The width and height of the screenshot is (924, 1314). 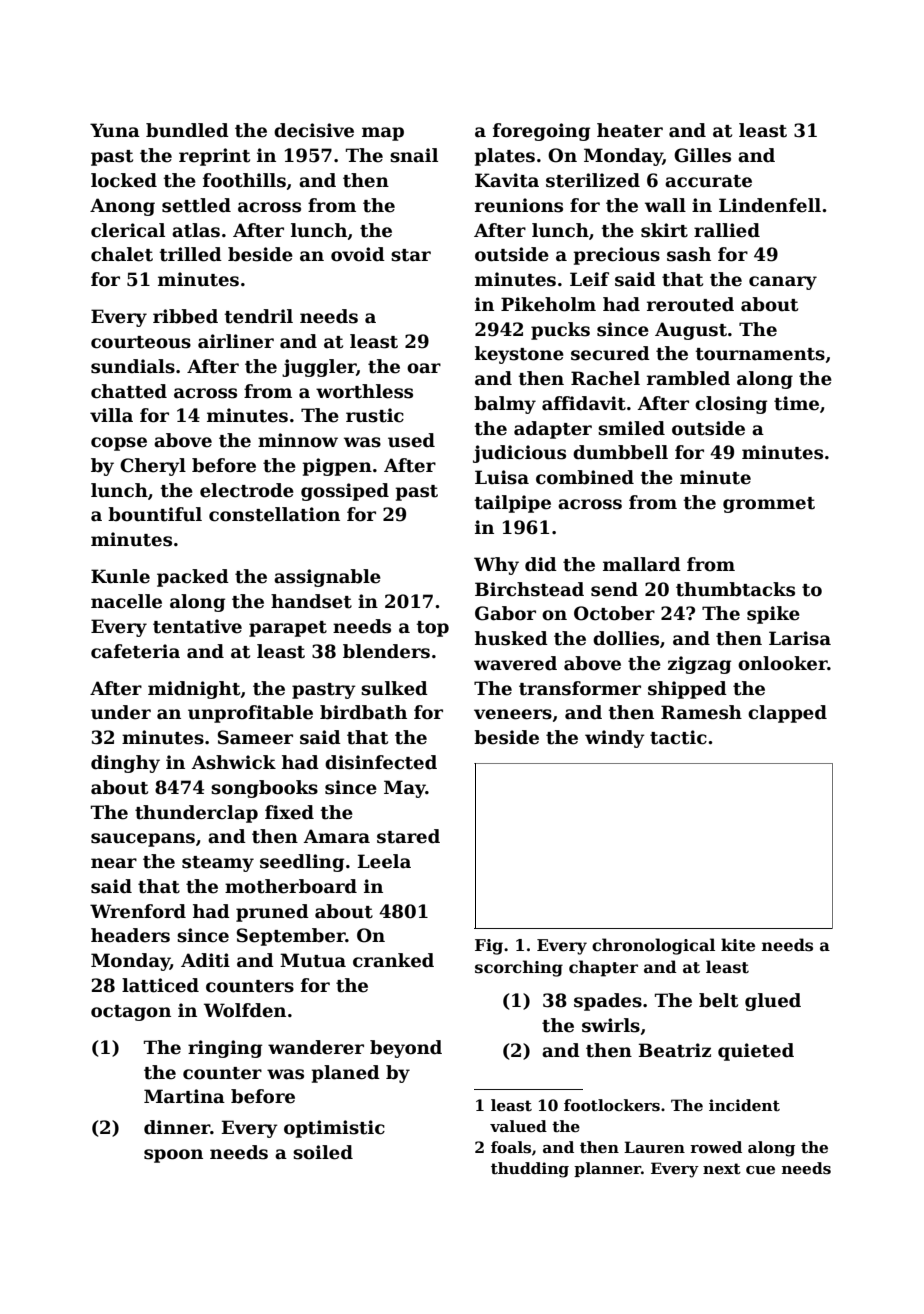 I want to click on unprofitable, so click(x=250, y=714).
